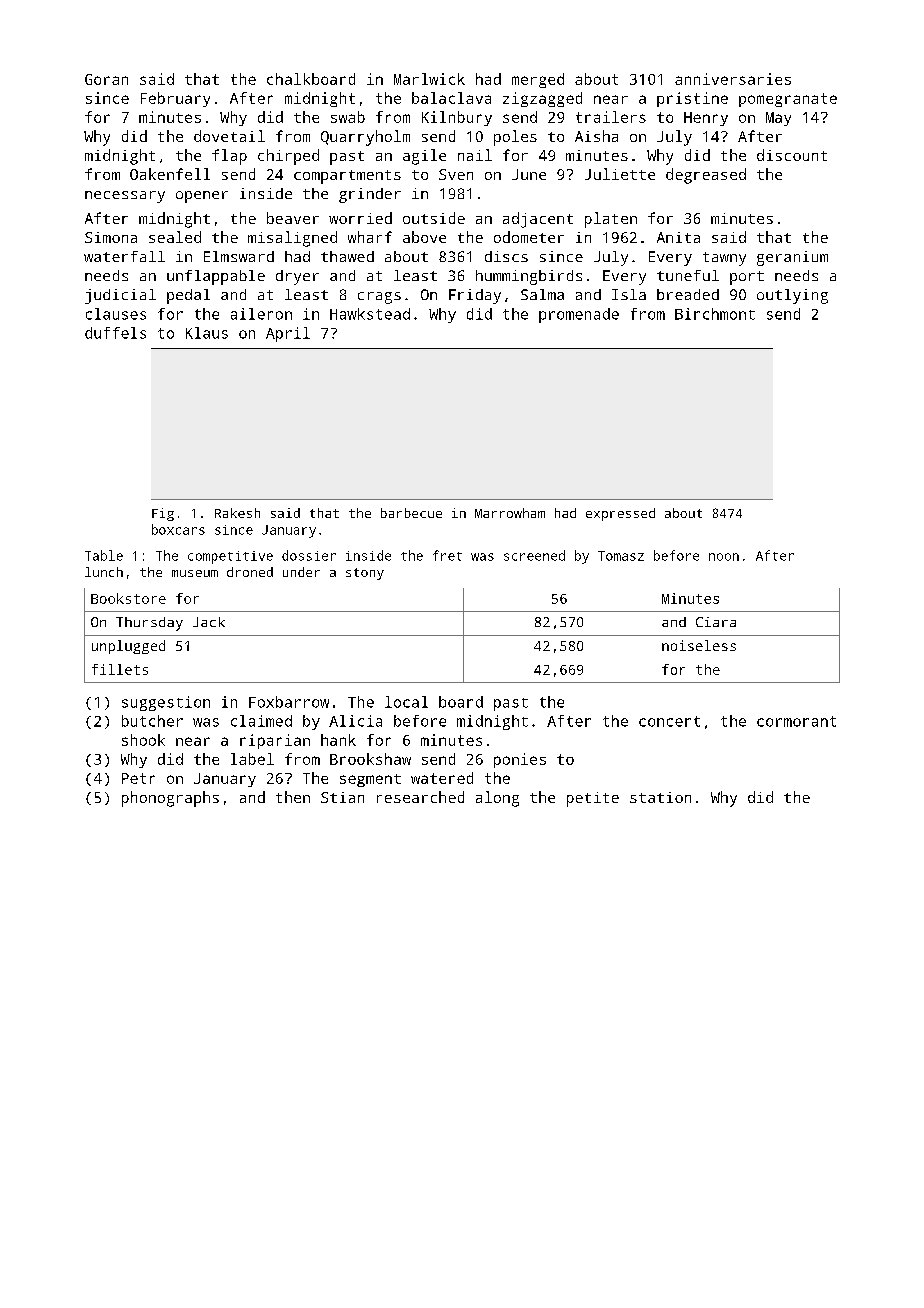 The width and height of the screenshot is (924, 1308). Describe the element at coordinates (195, 573) in the screenshot. I see `museum` at that location.
